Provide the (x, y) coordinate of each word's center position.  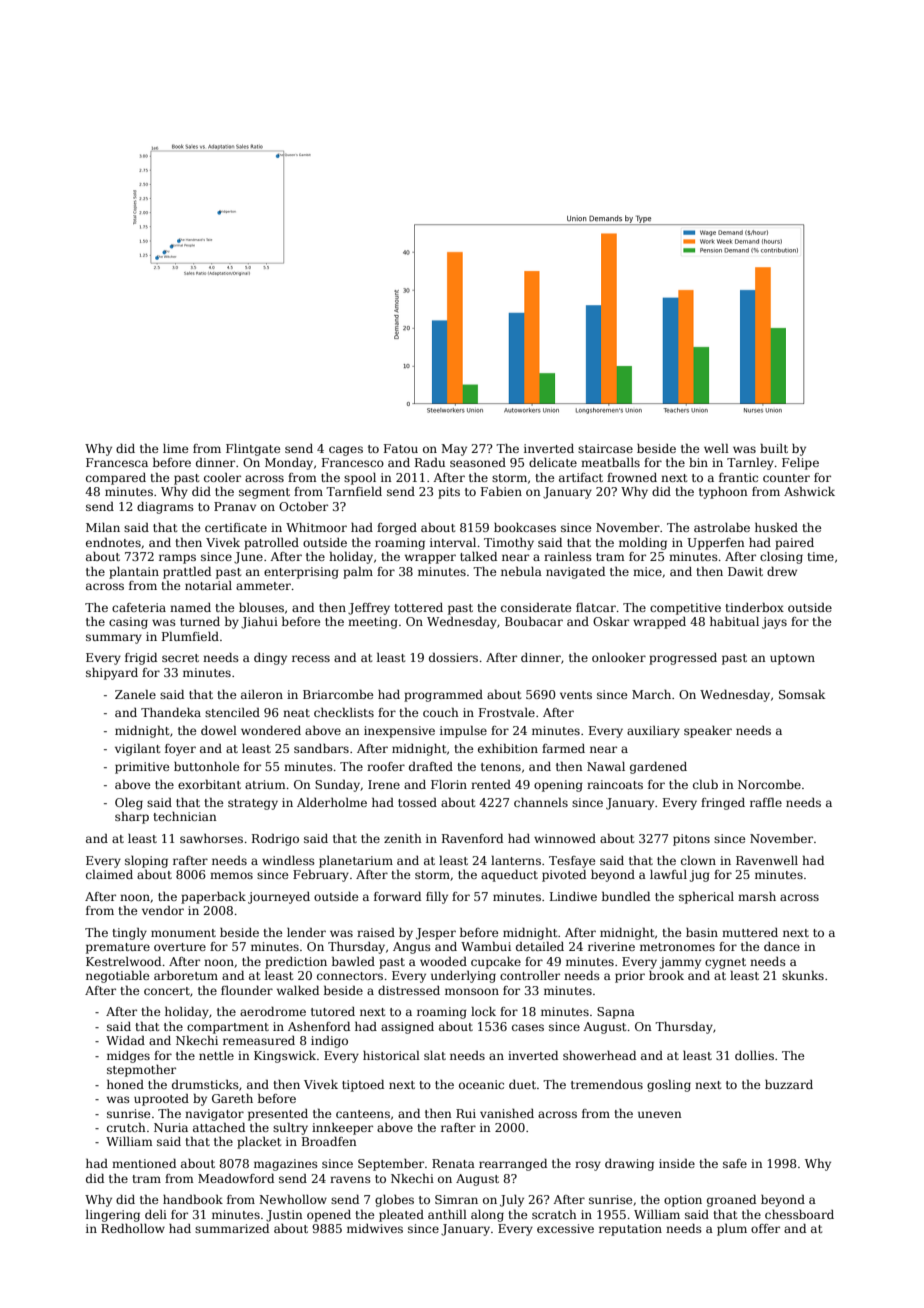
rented (491, 784)
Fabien (501, 491)
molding (643, 544)
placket (259, 1143)
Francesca (117, 462)
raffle (766, 802)
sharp (132, 818)
